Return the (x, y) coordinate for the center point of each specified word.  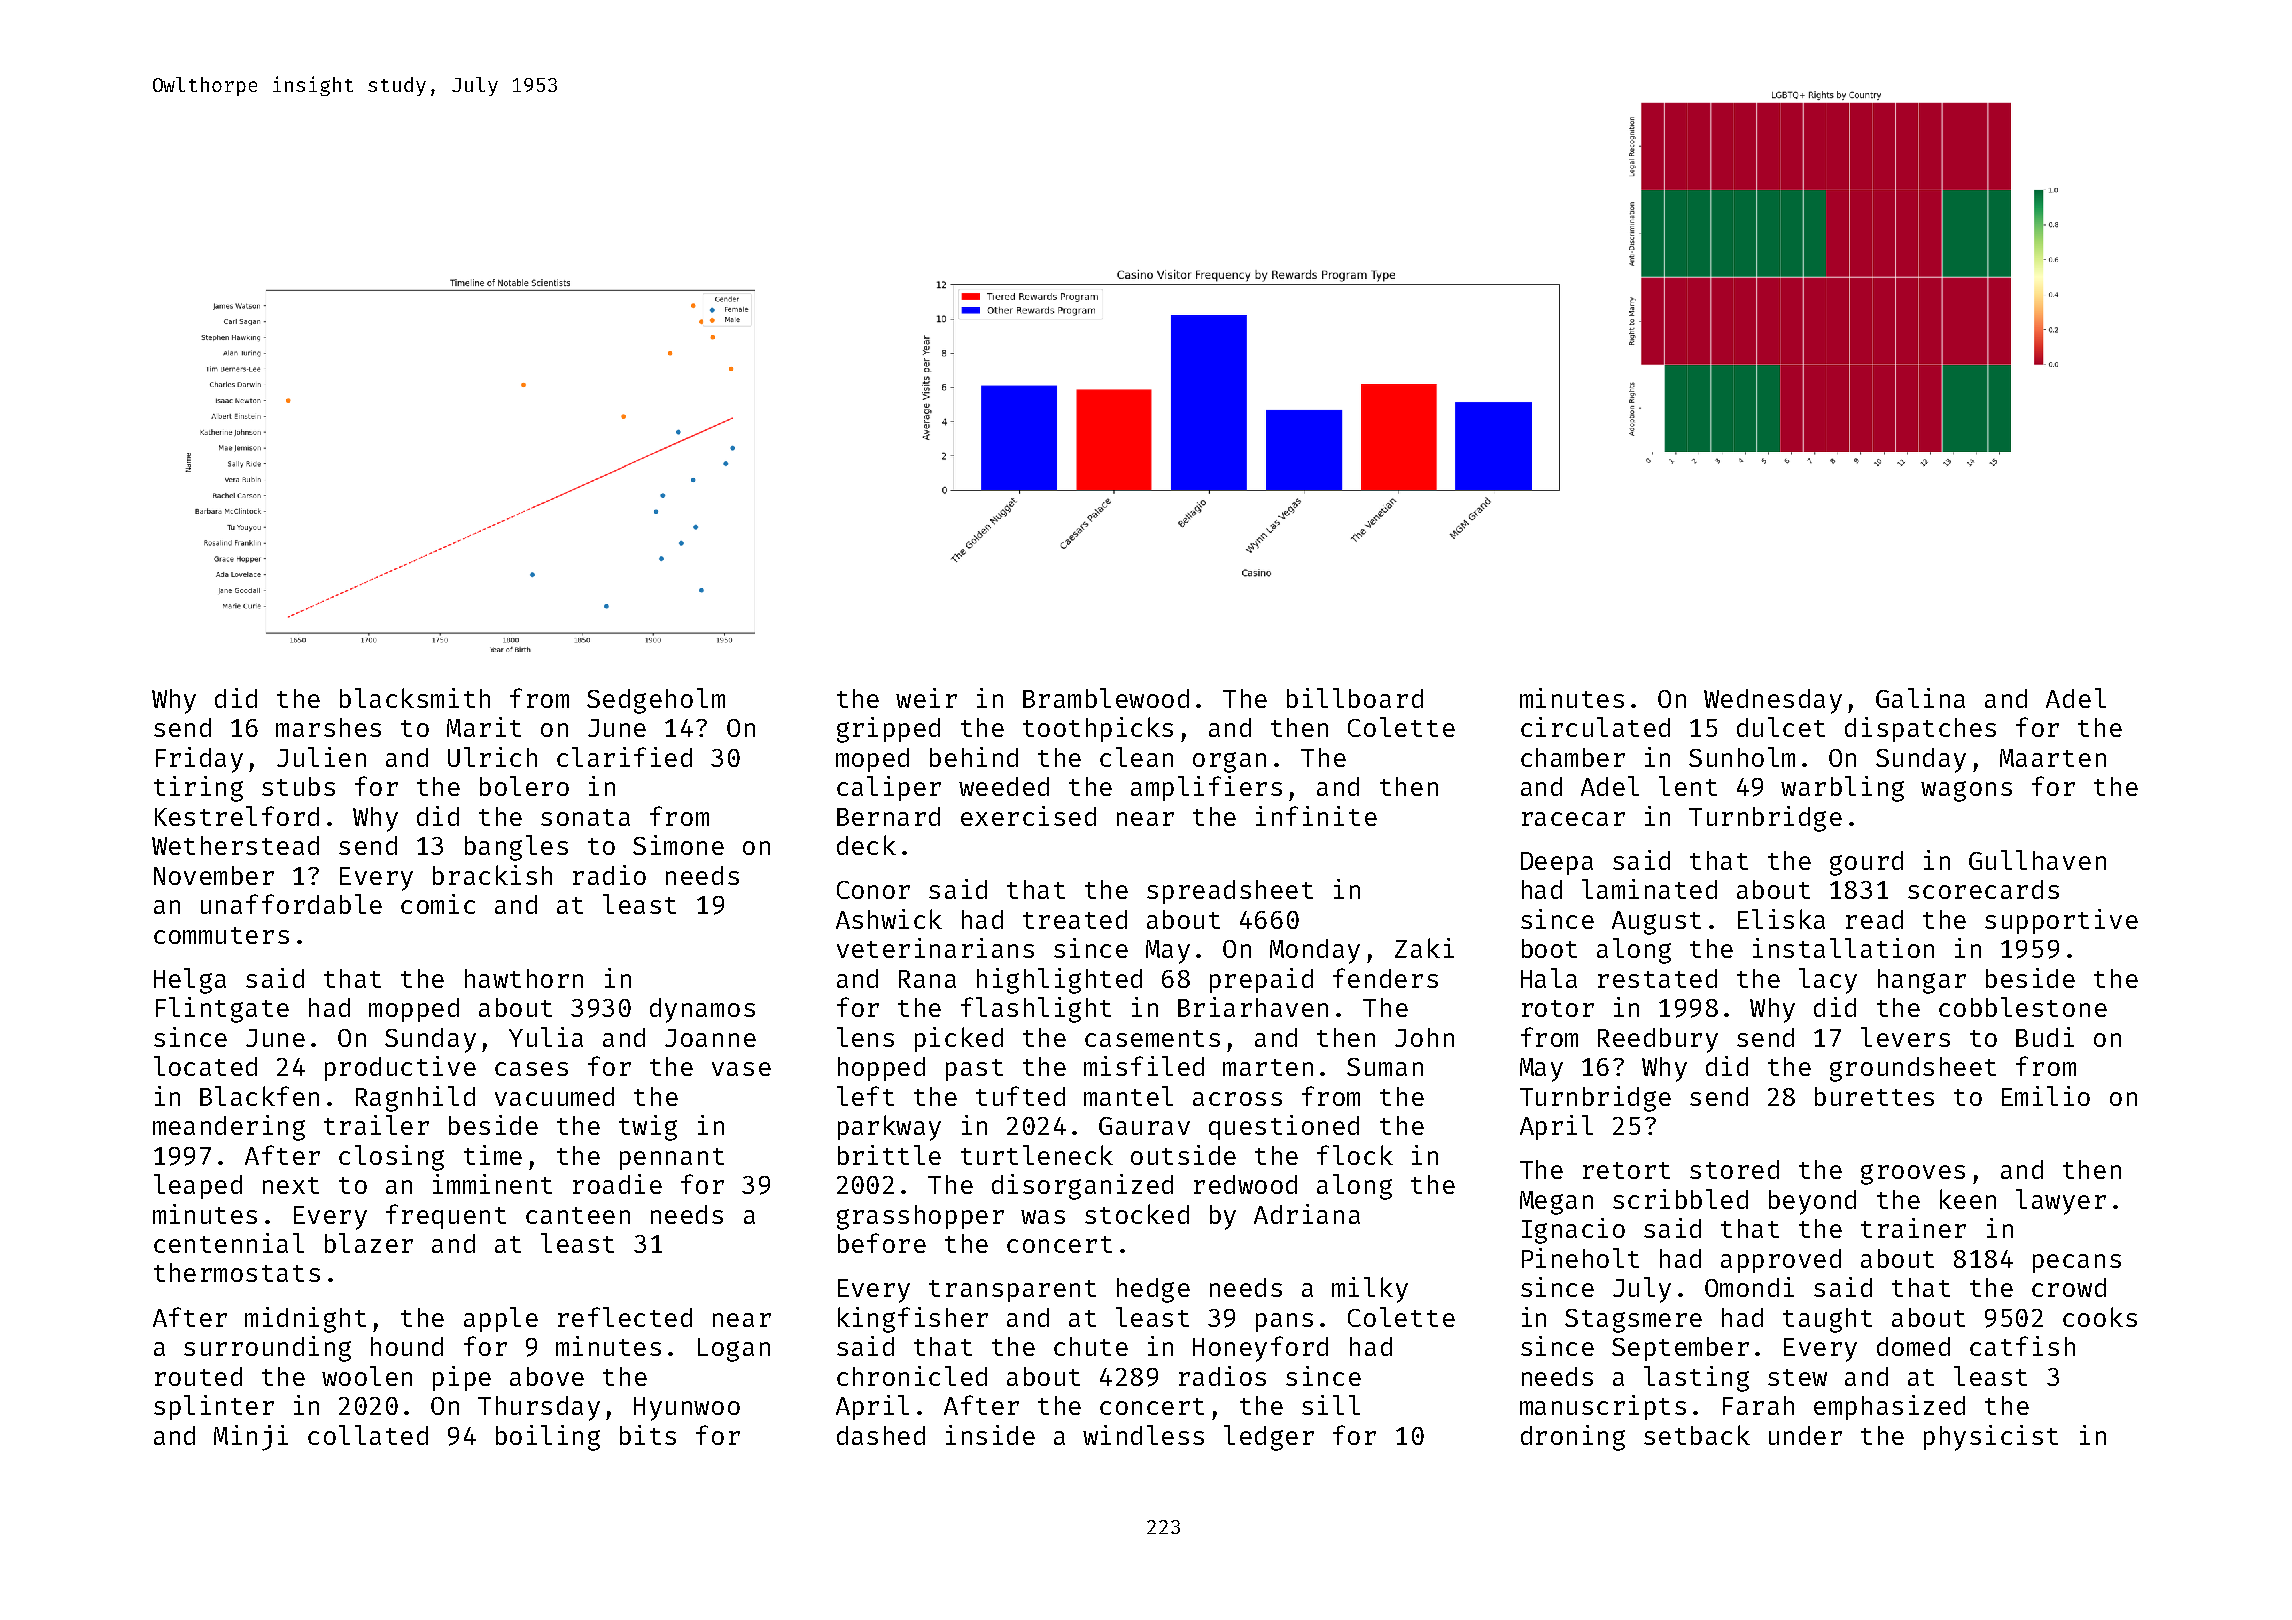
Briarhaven (1253, 1007)
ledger (1269, 1438)
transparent (1012, 1291)
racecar (1573, 819)
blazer (369, 1243)
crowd (2069, 1287)
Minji (251, 1438)
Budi (2045, 1037)
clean (1136, 757)
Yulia (546, 1037)
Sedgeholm (656, 701)
